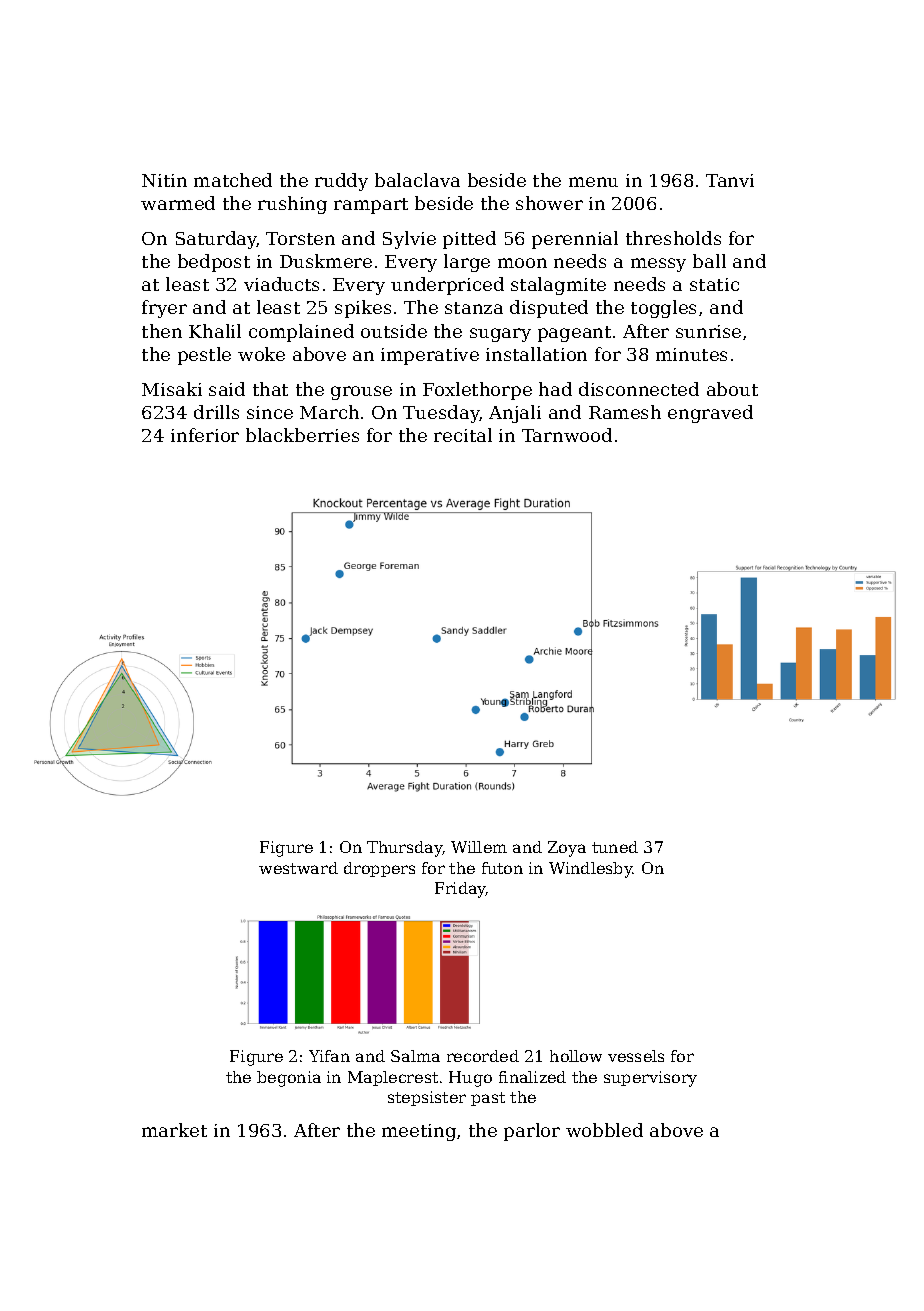  Describe the element at coordinates (164, 180) in the document. I see `Nitin` at that location.
